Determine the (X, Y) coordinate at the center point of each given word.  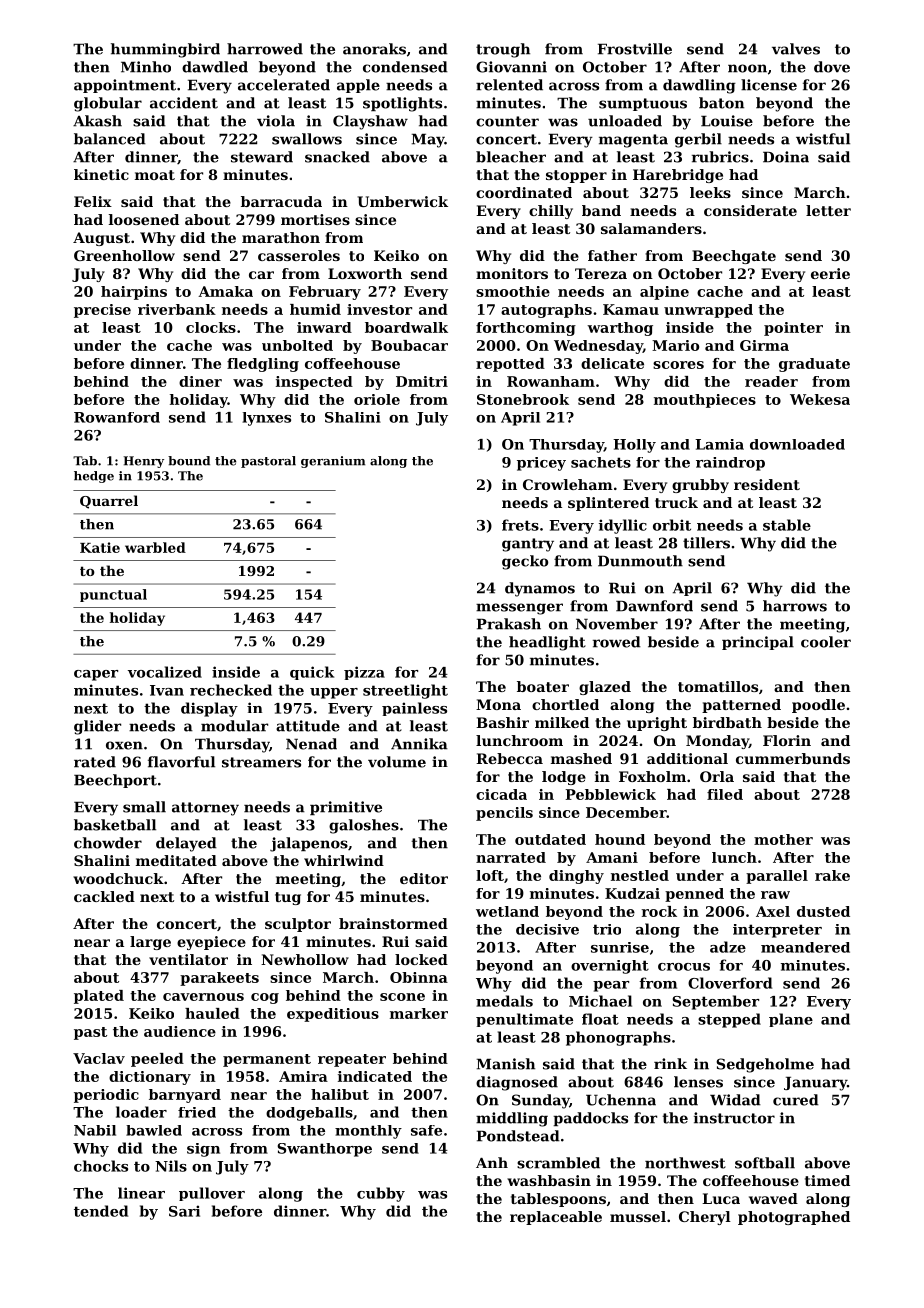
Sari (184, 1211)
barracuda (281, 201)
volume (397, 762)
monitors (512, 273)
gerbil (698, 140)
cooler (826, 642)
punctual (113, 595)
